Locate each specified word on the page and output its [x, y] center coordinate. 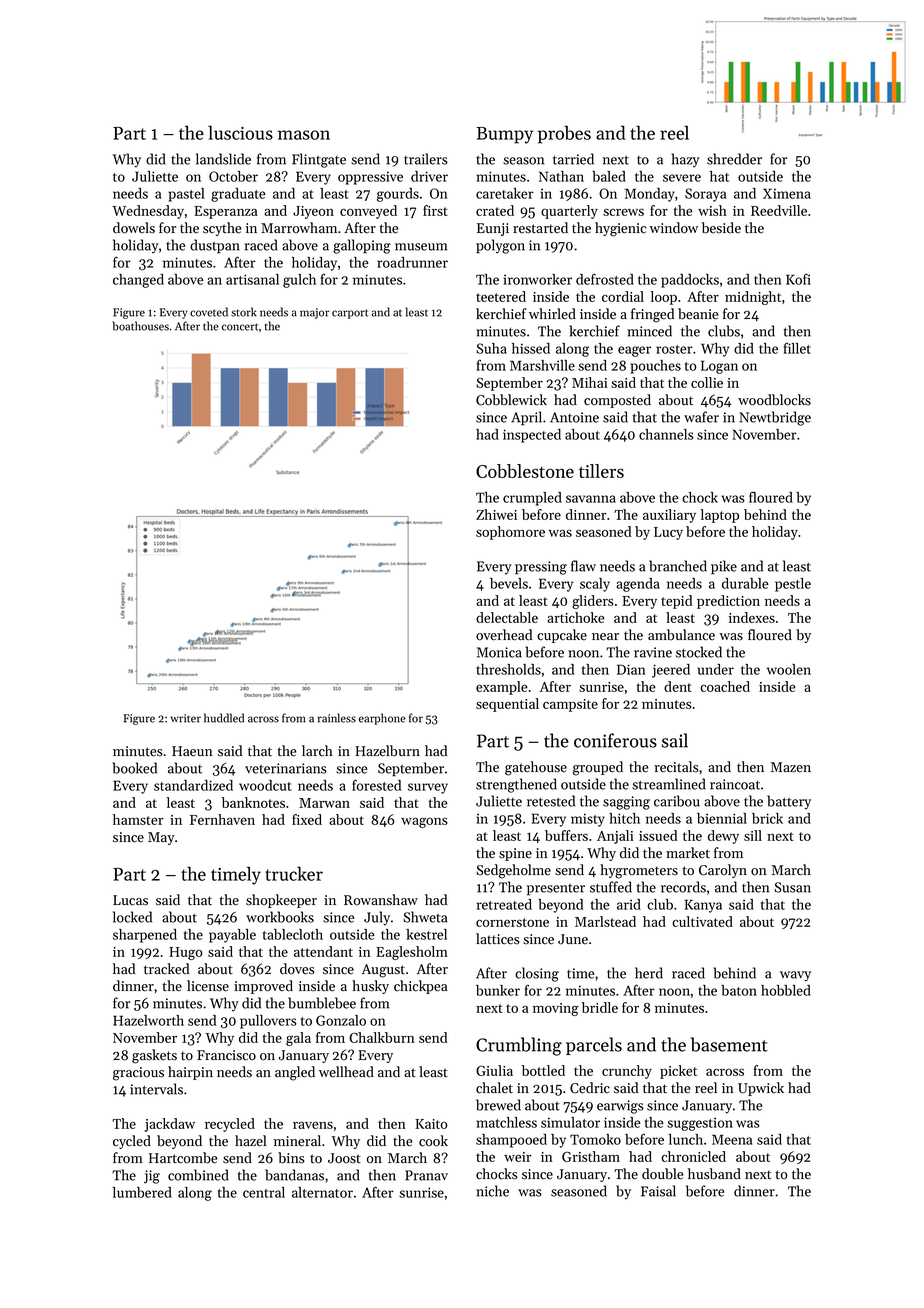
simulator [570, 1122]
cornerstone [512, 922]
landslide [223, 159]
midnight [753, 298]
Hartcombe [183, 1158]
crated [495, 210]
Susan [792, 887]
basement [729, 1044]
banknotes [253, 802]
